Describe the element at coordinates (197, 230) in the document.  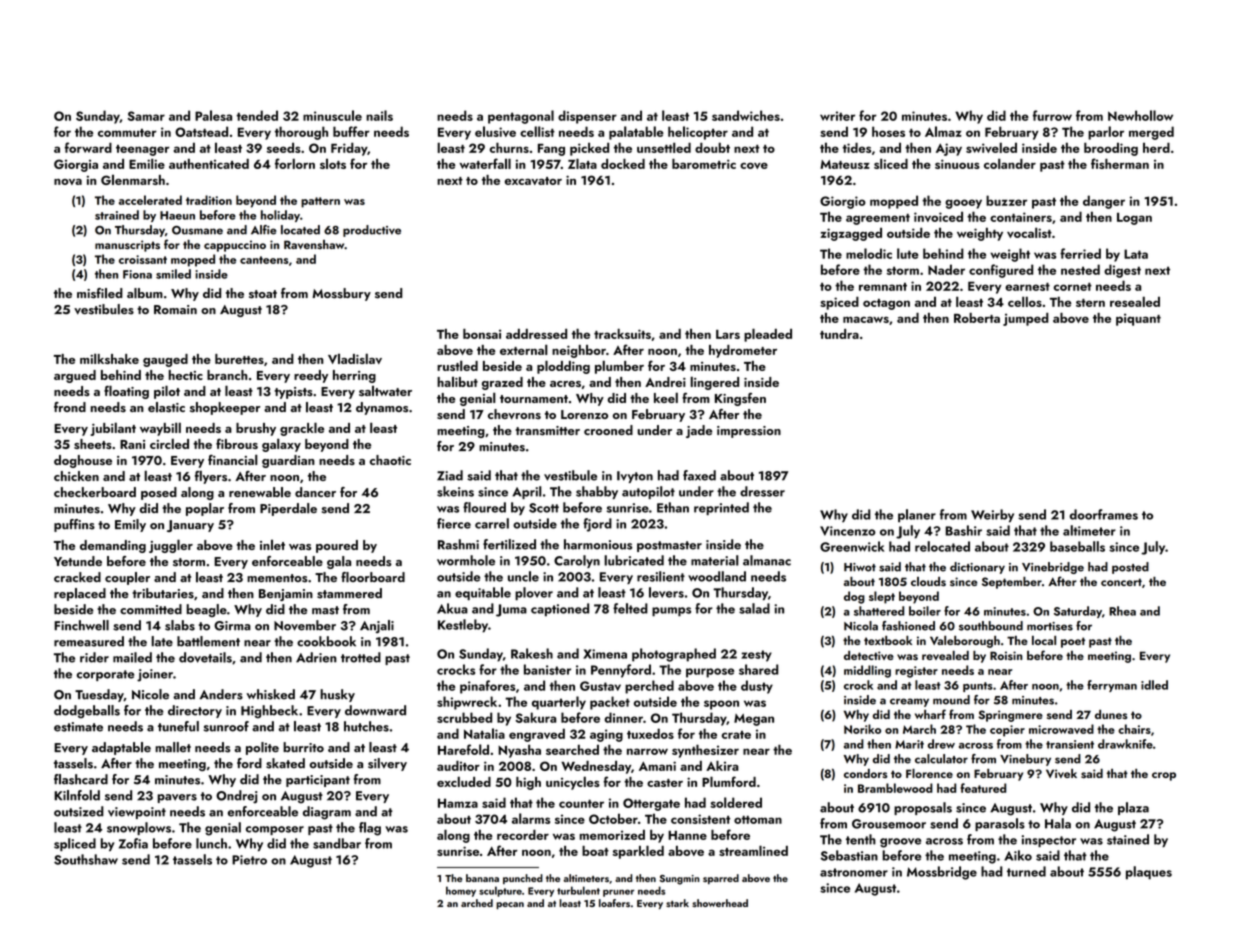
I see `Ousmane` at that location.
